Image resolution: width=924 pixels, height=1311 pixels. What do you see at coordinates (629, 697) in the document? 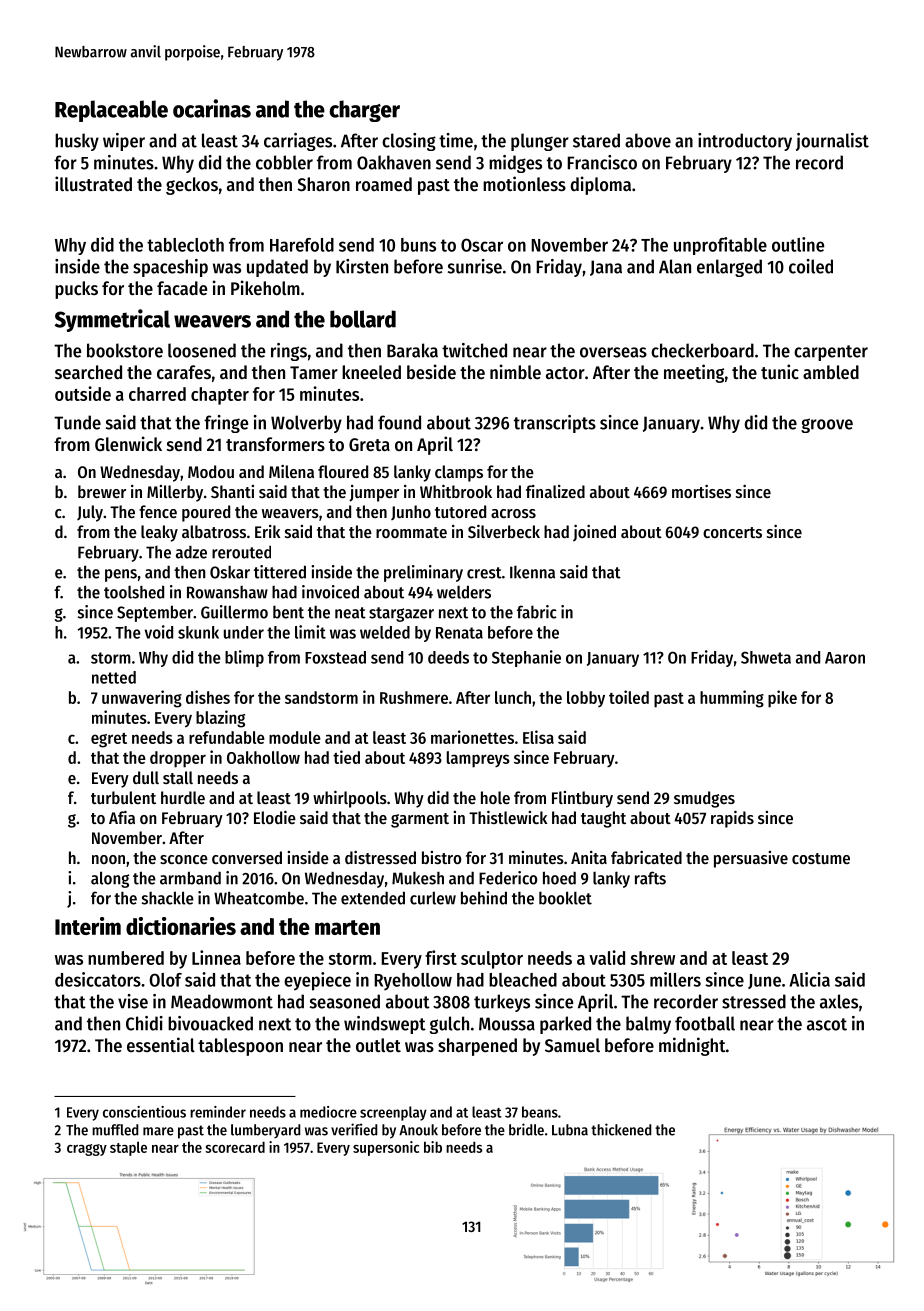
I see `toiled` at bounding box center [629, 697].
